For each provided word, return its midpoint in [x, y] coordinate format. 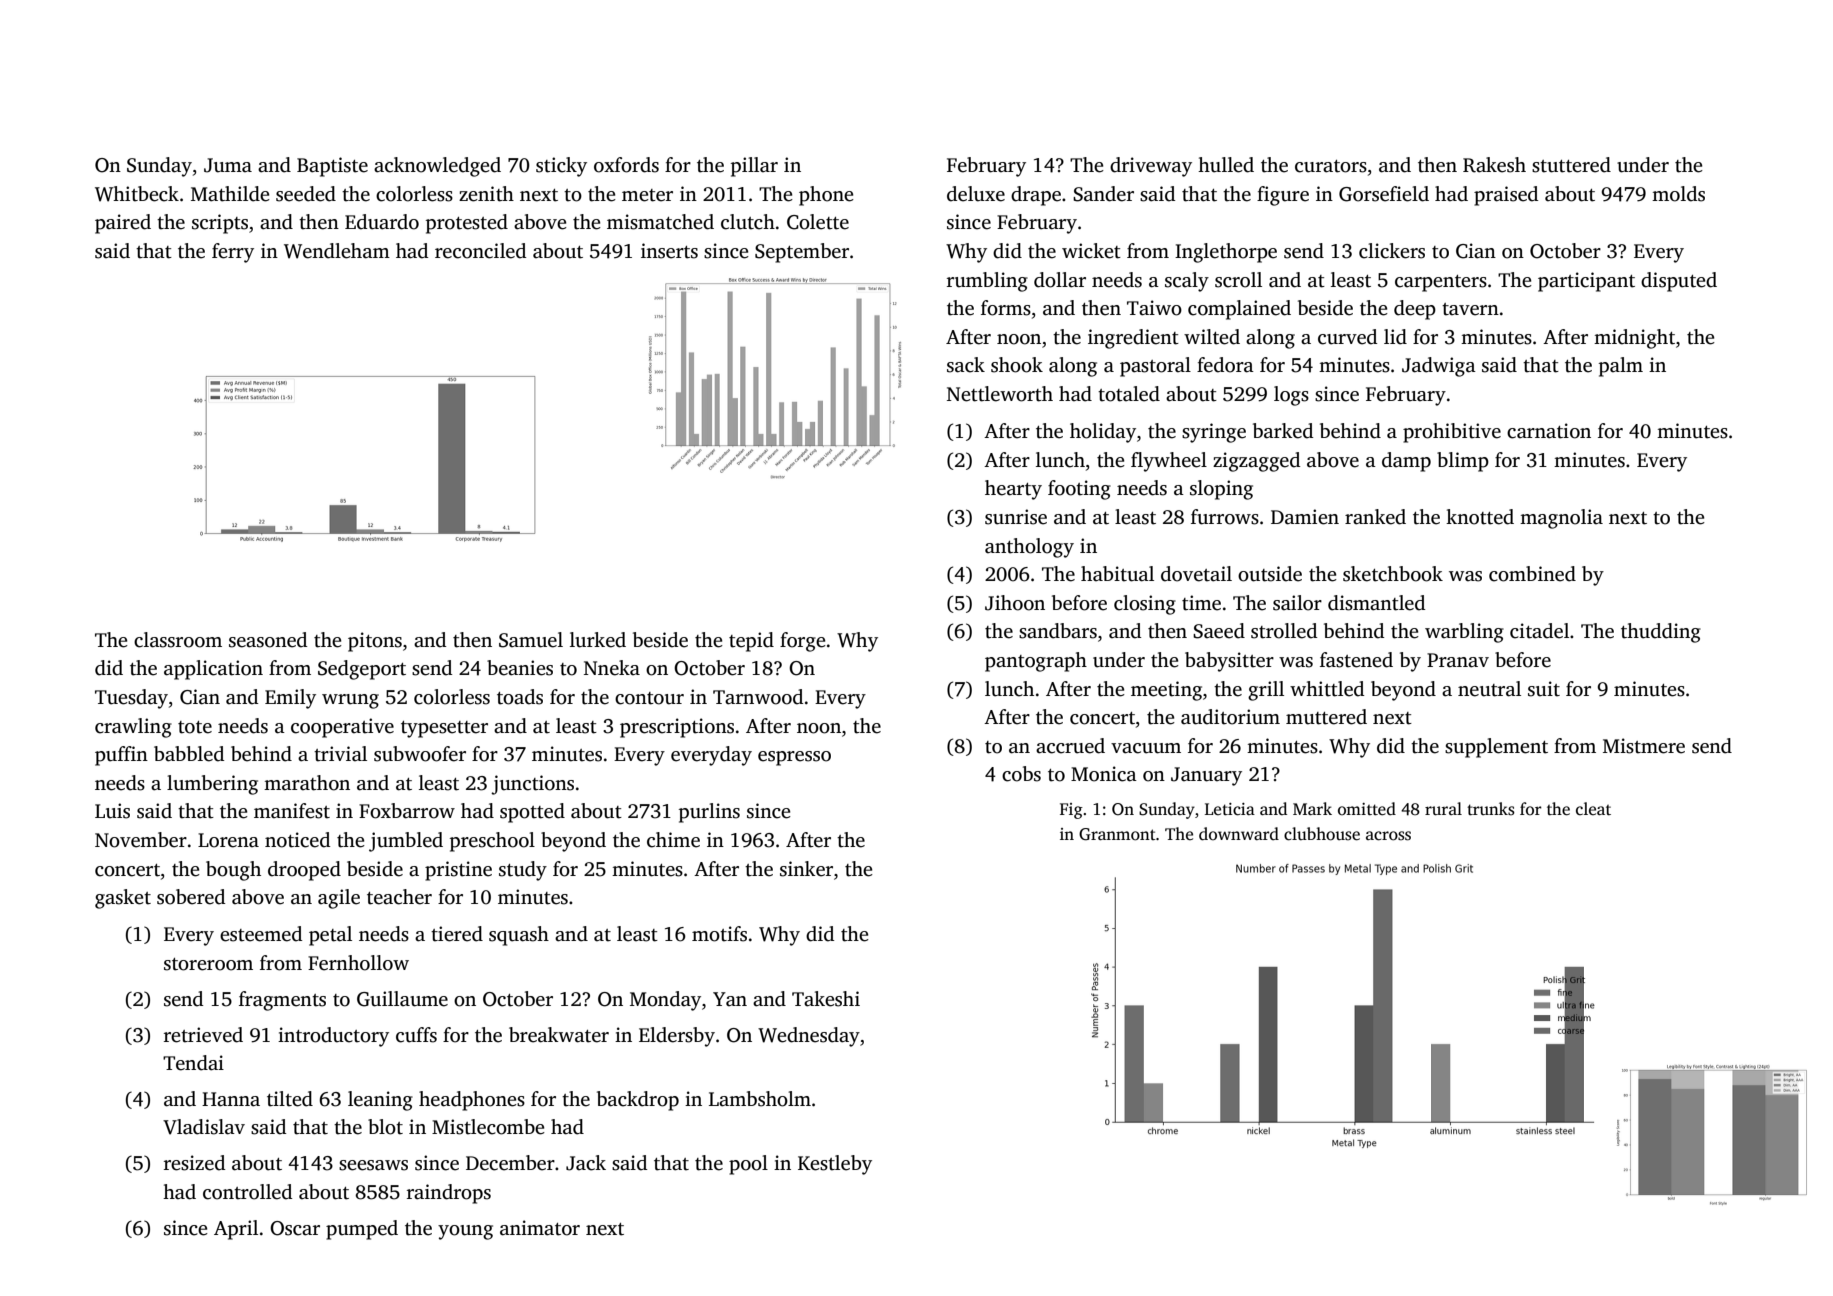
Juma [228, 165]
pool [748, 1165]
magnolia [1561, 519]
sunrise [1016, 517]
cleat [1593, 808]
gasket [123, 899]
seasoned [268, 640]
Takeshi [826, 999]
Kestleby [835, 1165]
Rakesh [1494, 165]
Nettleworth [1000, 394]
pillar [754, 167]
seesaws [373, 1165]
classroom [178, 640]
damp [1406, 462]
